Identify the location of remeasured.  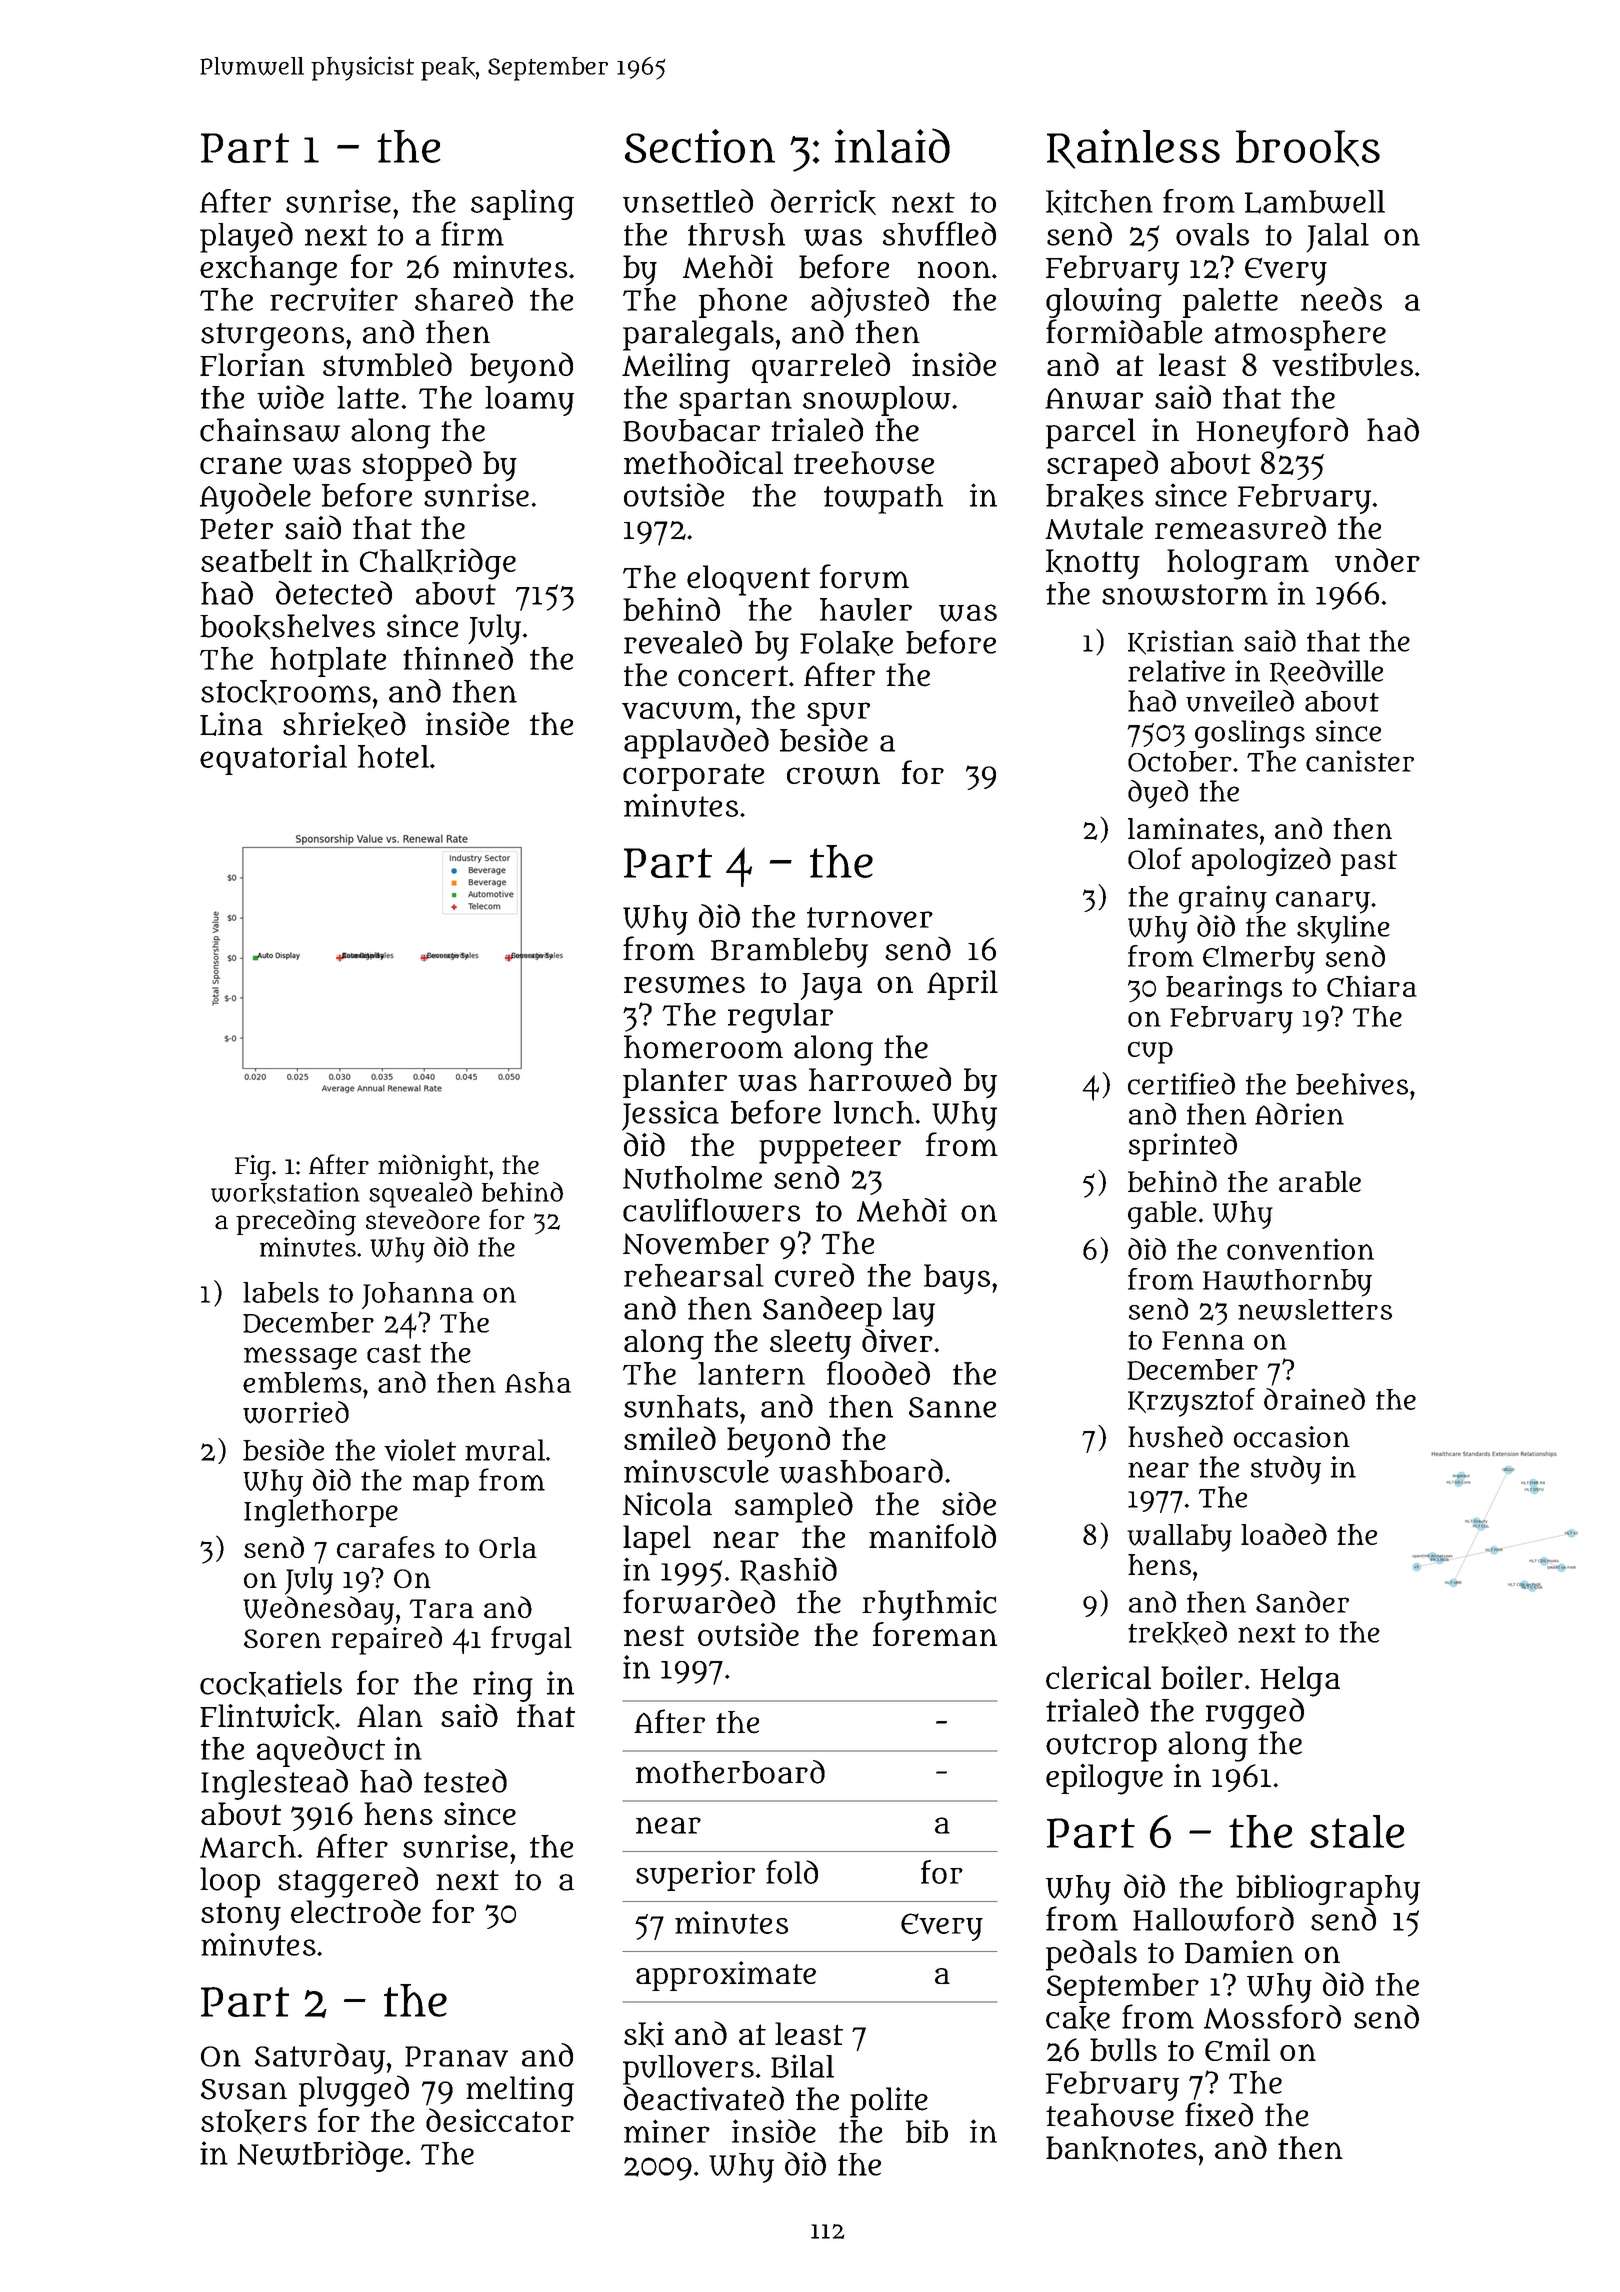
(1240, 527).
